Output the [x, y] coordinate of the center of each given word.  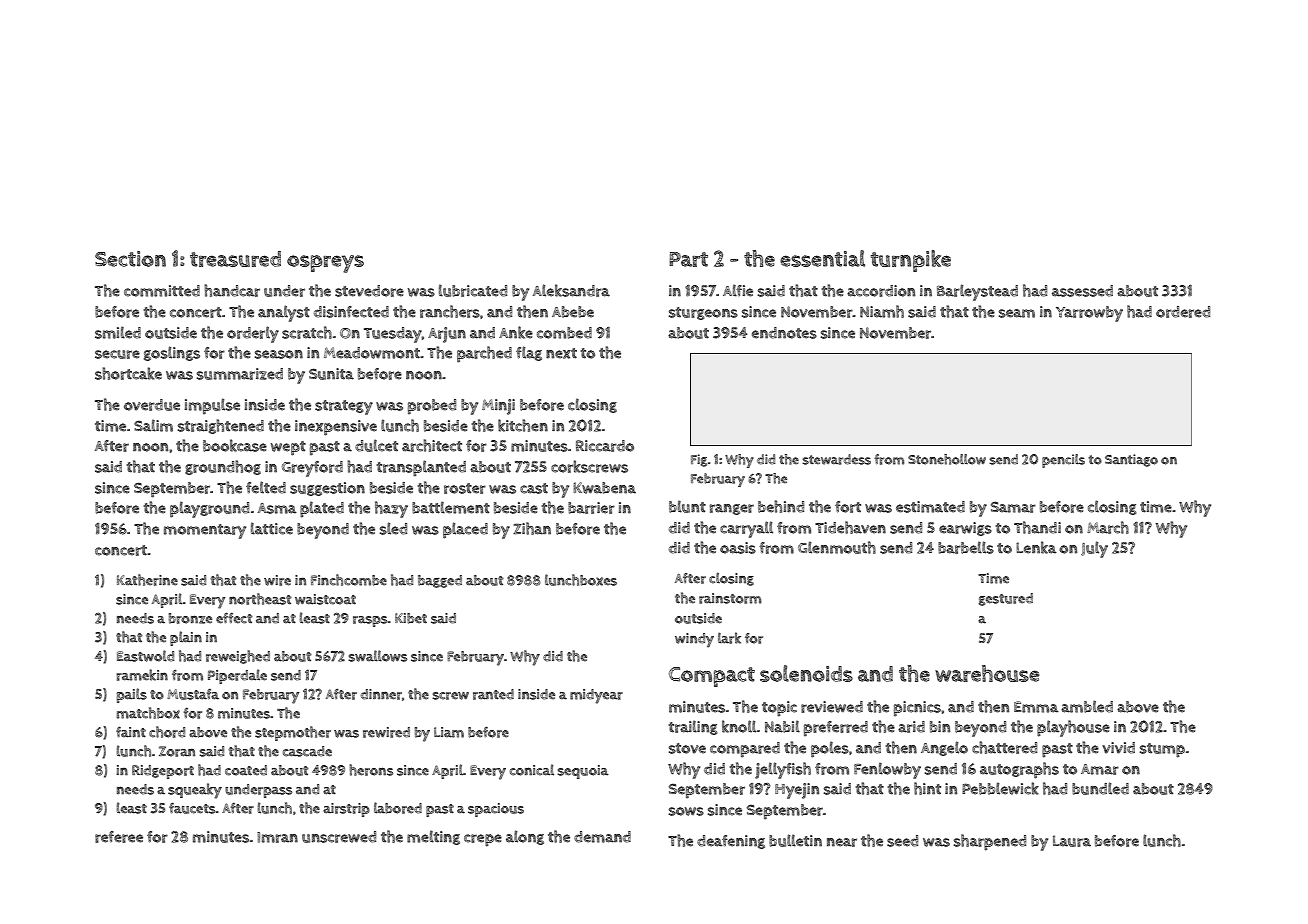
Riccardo [605, 446]
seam [1017, 313]
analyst [284, 313]
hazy [391, 509]
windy [694, 640]
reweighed [238, 657]
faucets [192, 808]
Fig [699, 460]
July [1094, 549]
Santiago [1131, 460]
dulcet [376, 445]
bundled [1100, 788]
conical [532, 770]
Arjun [447, 335]
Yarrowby [1089, 314]
